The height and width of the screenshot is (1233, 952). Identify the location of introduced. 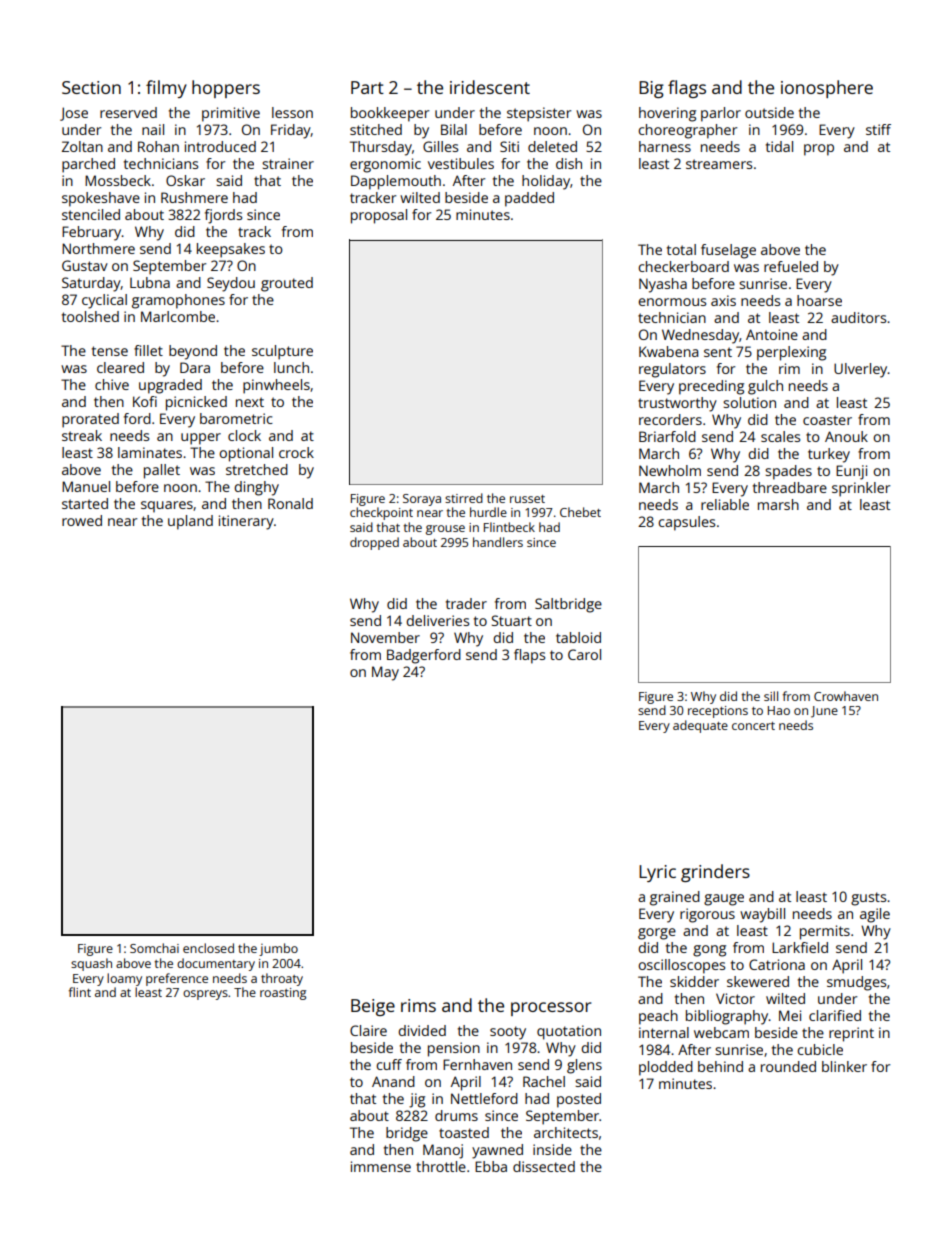
(220, 146).
